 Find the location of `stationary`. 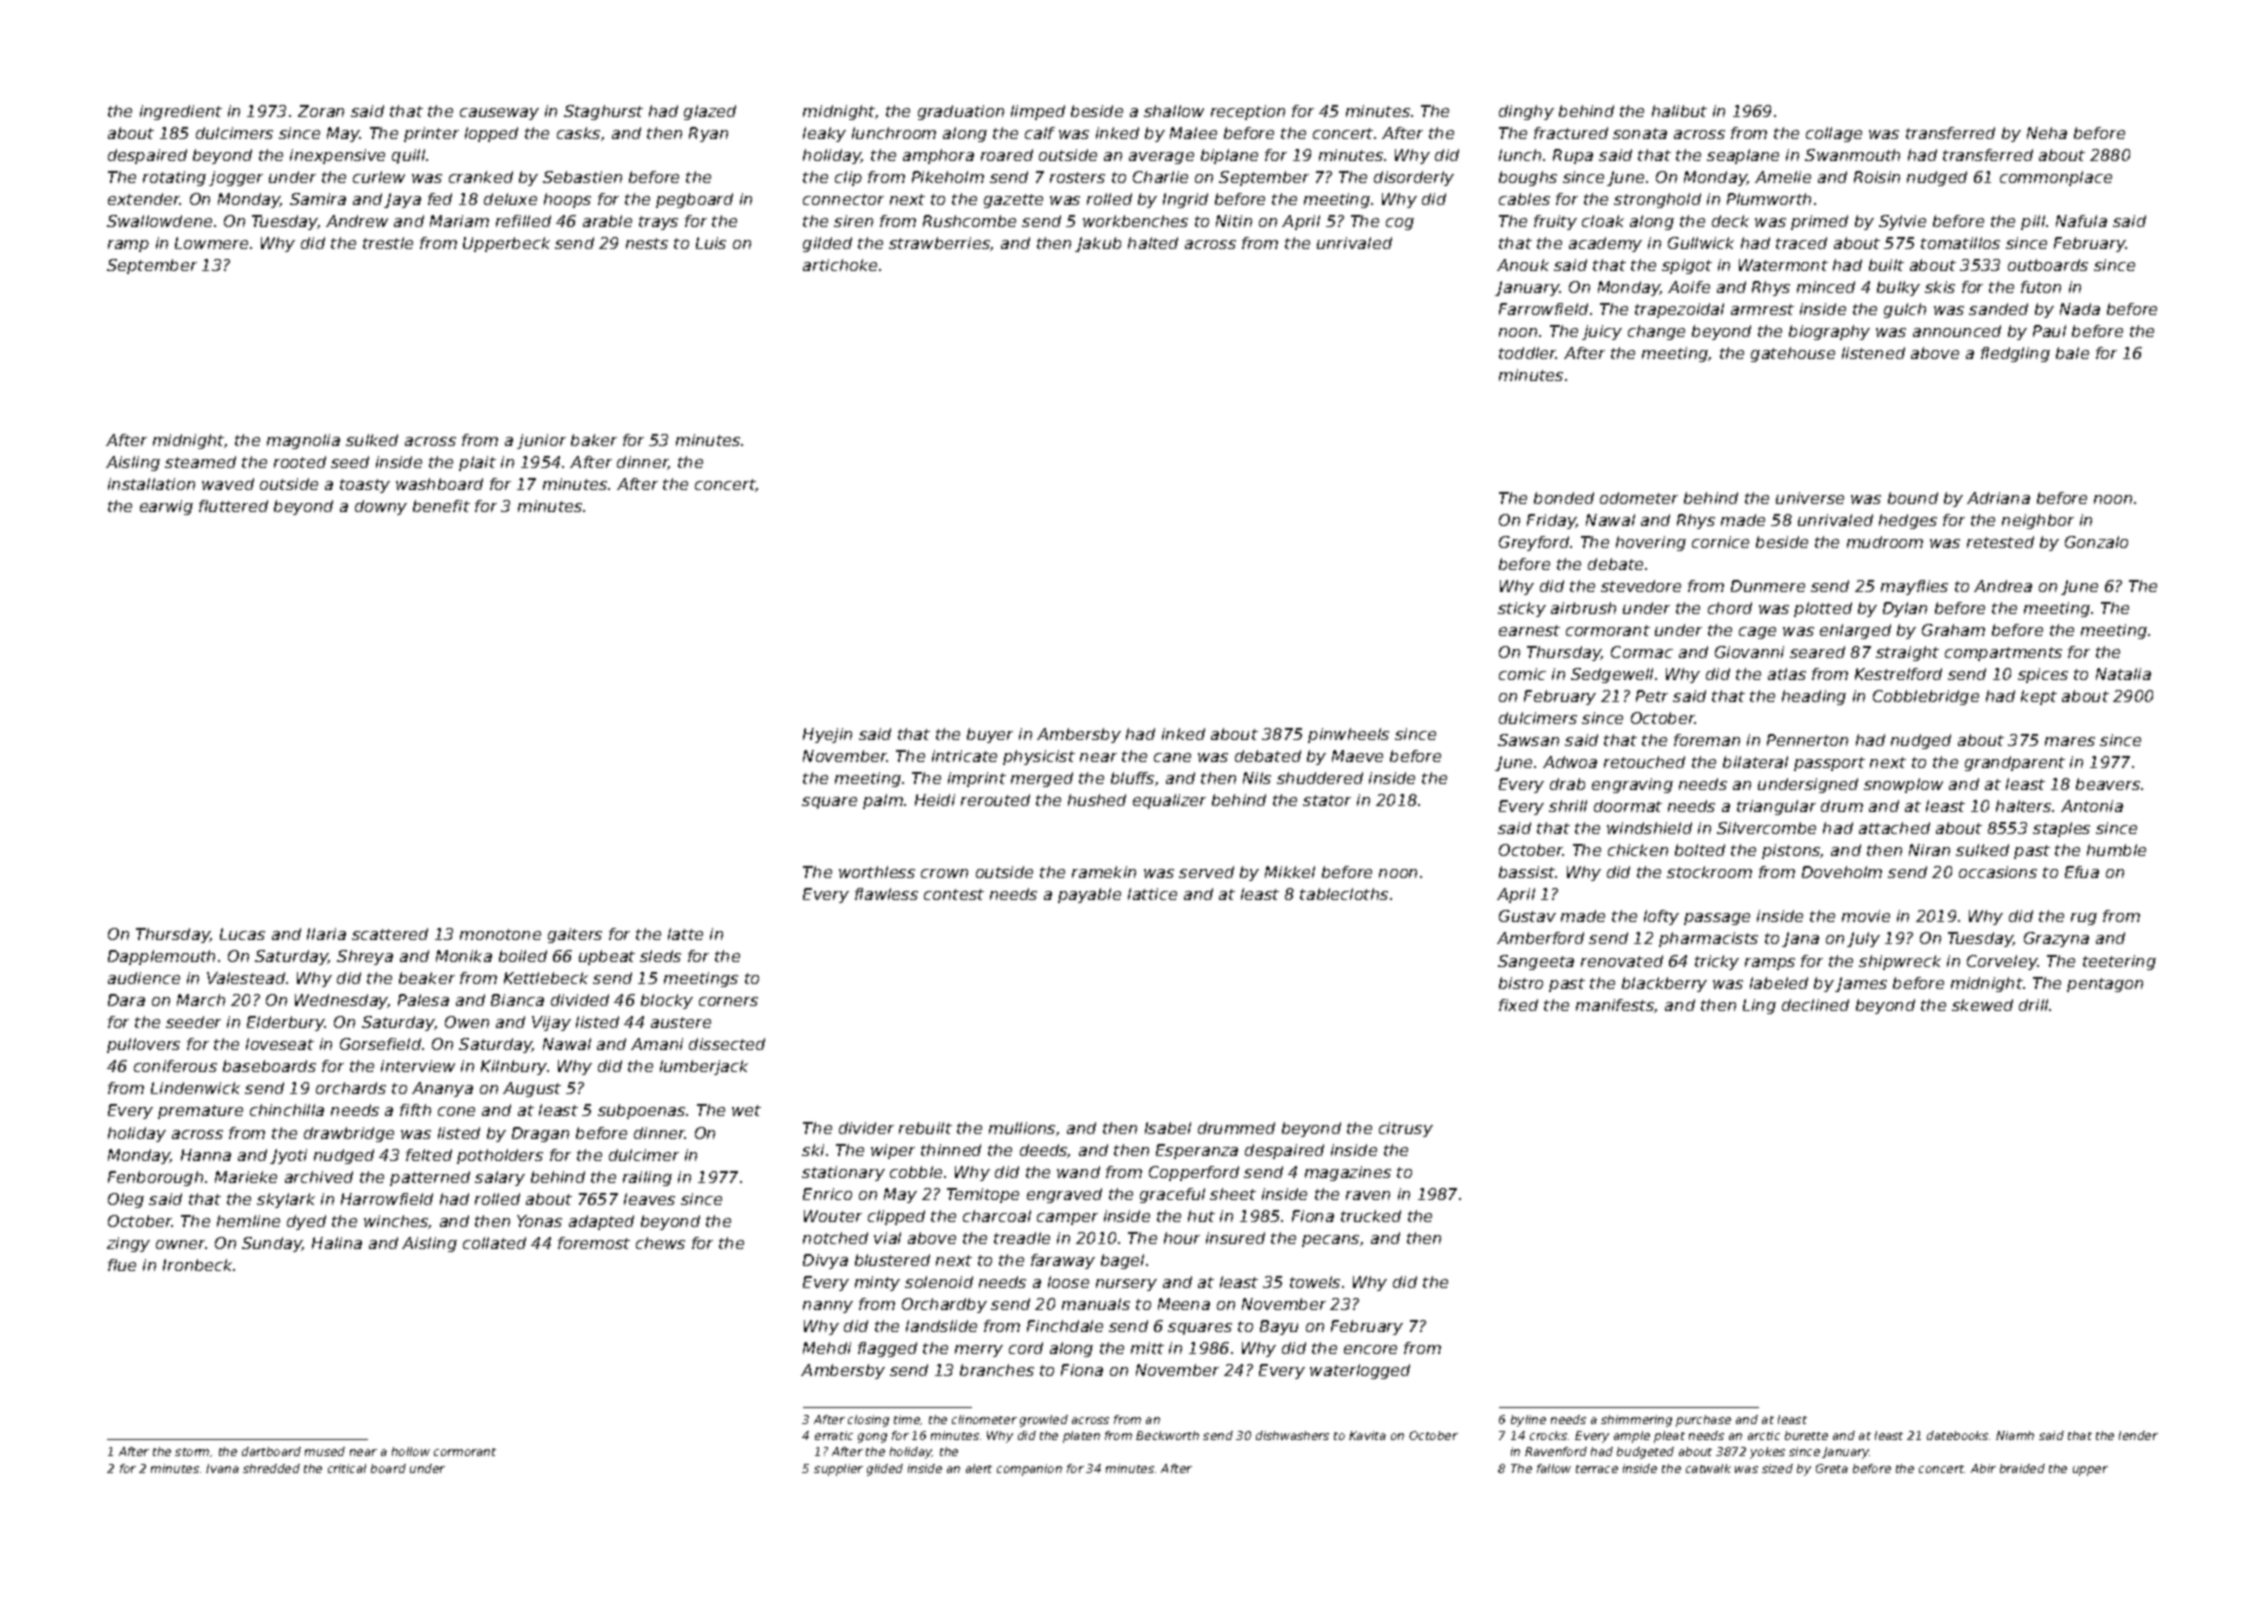

stationary is located at coordinates (843, 1173).
